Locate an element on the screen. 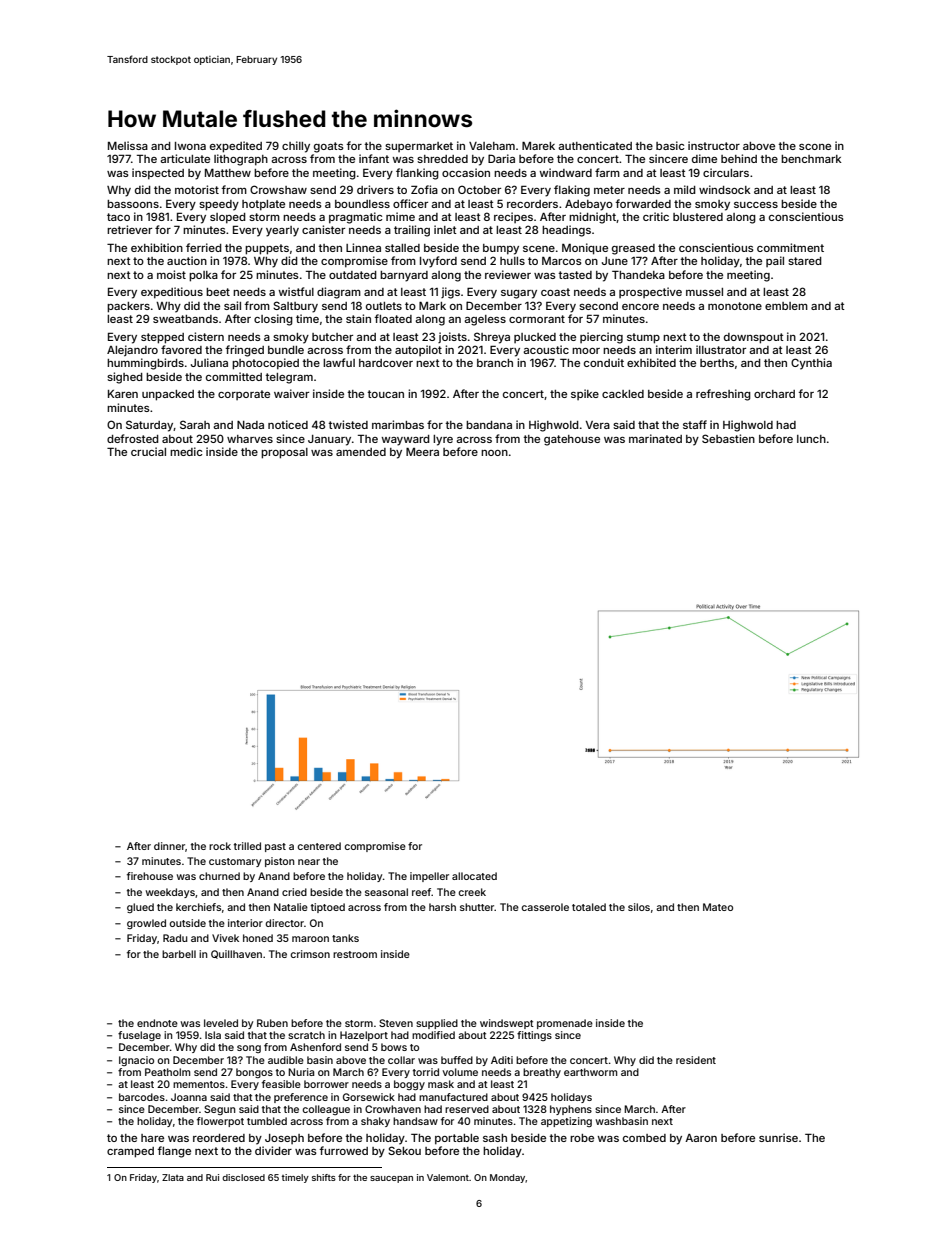  chilly is located at coordinates (296, 147).
